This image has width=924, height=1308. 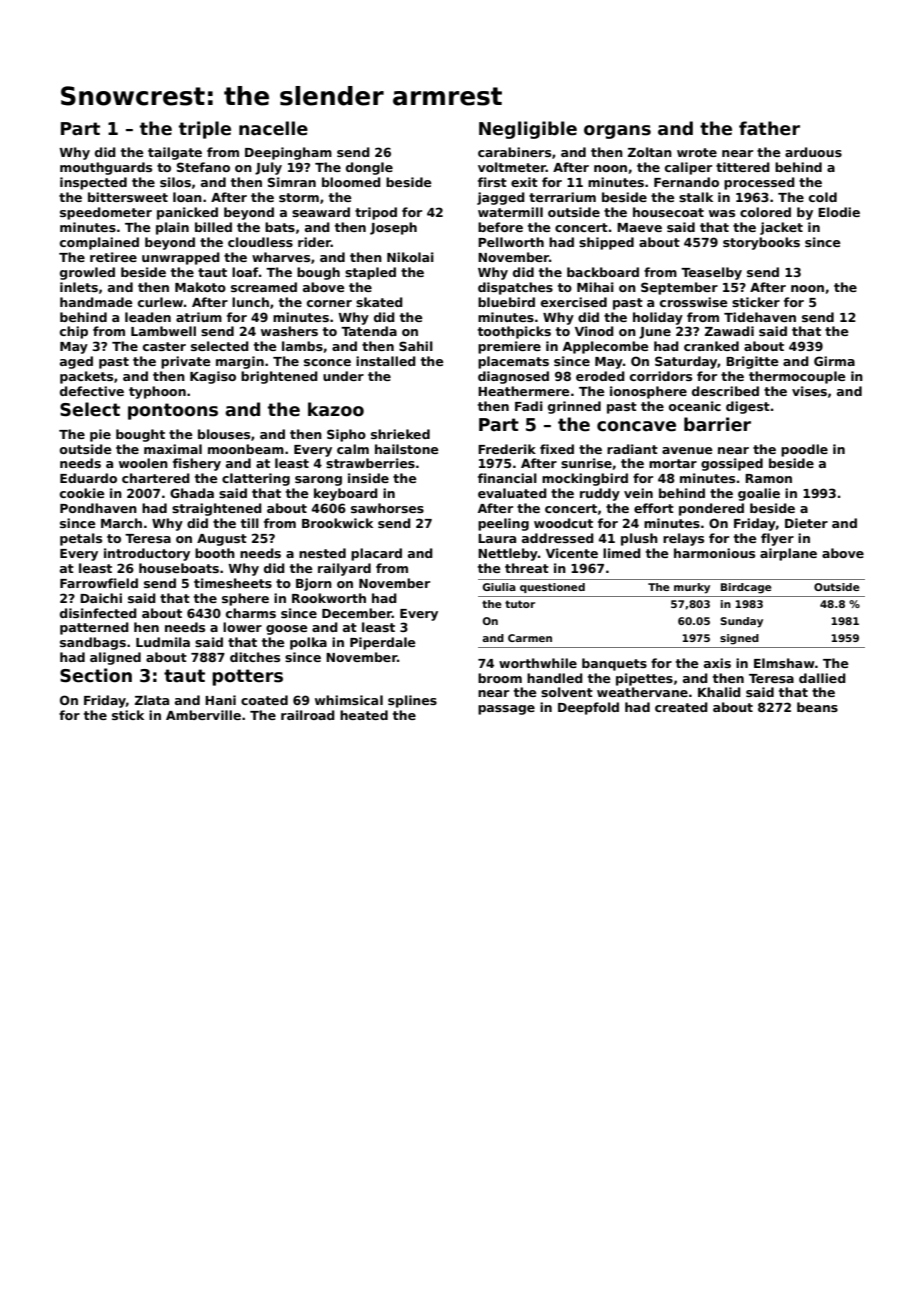 What do you see at coordinates (106, 168) in the image?
I see `mouthguards` at bounding box center [106, 168].
